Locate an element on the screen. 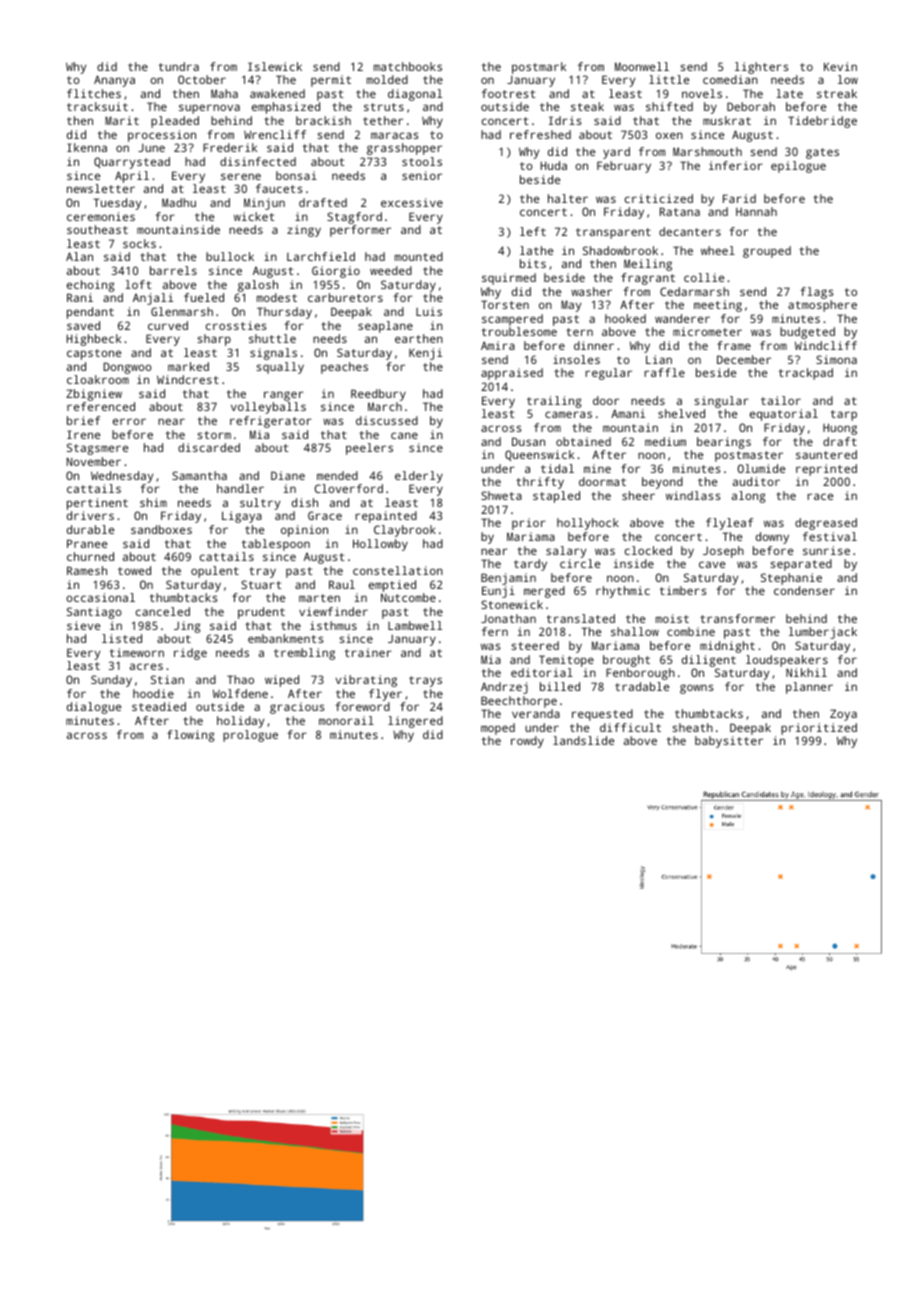 This screenshot has width=924, height=1308. wicket is located at coordinates (254, 216).
